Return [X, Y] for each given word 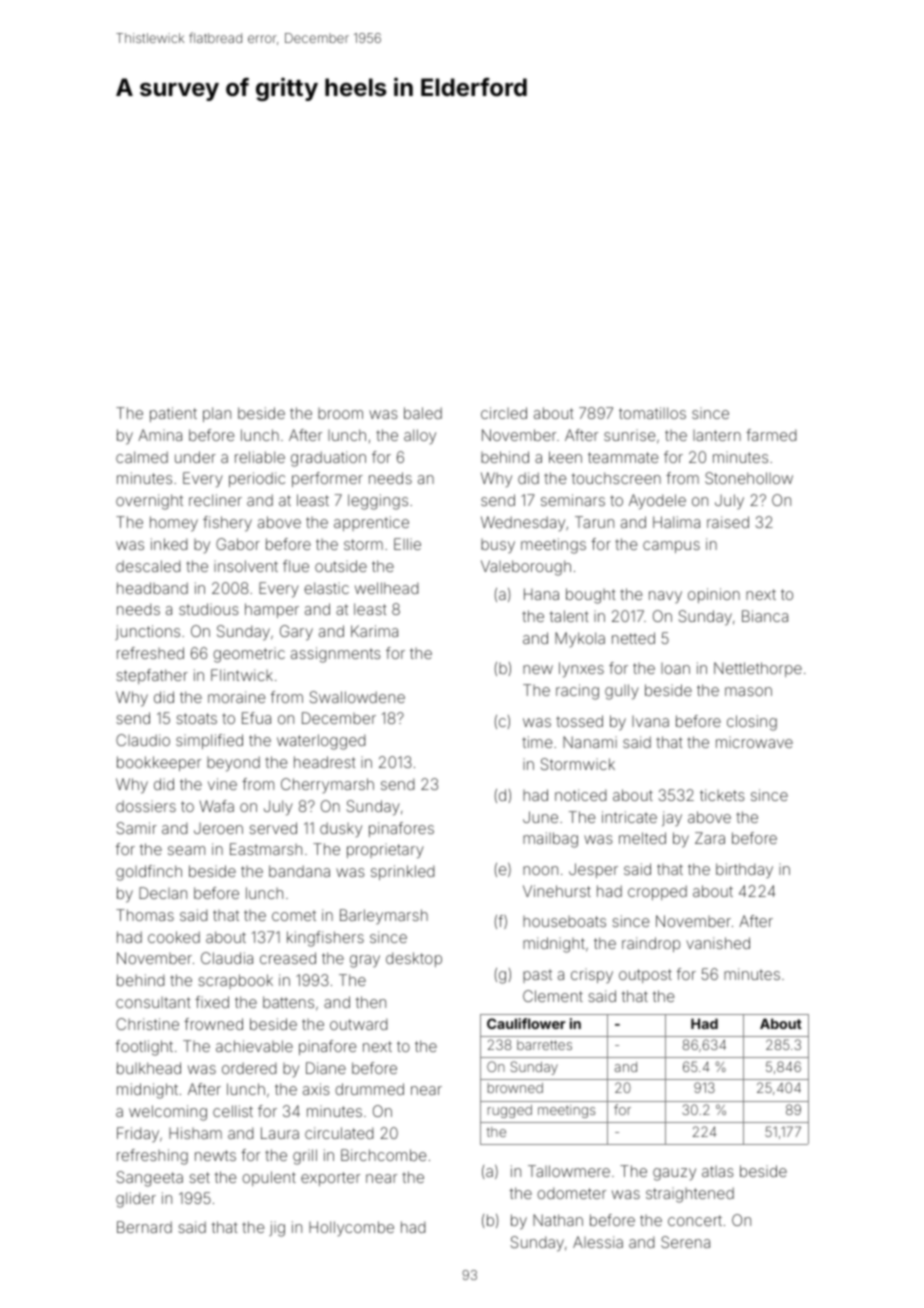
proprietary [385, 851]
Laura [280, 1133]
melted [642, 838]
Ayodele [657, 502]
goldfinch [149, 873]
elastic [326, 588]
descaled [148, 566]
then [371, 1002]
